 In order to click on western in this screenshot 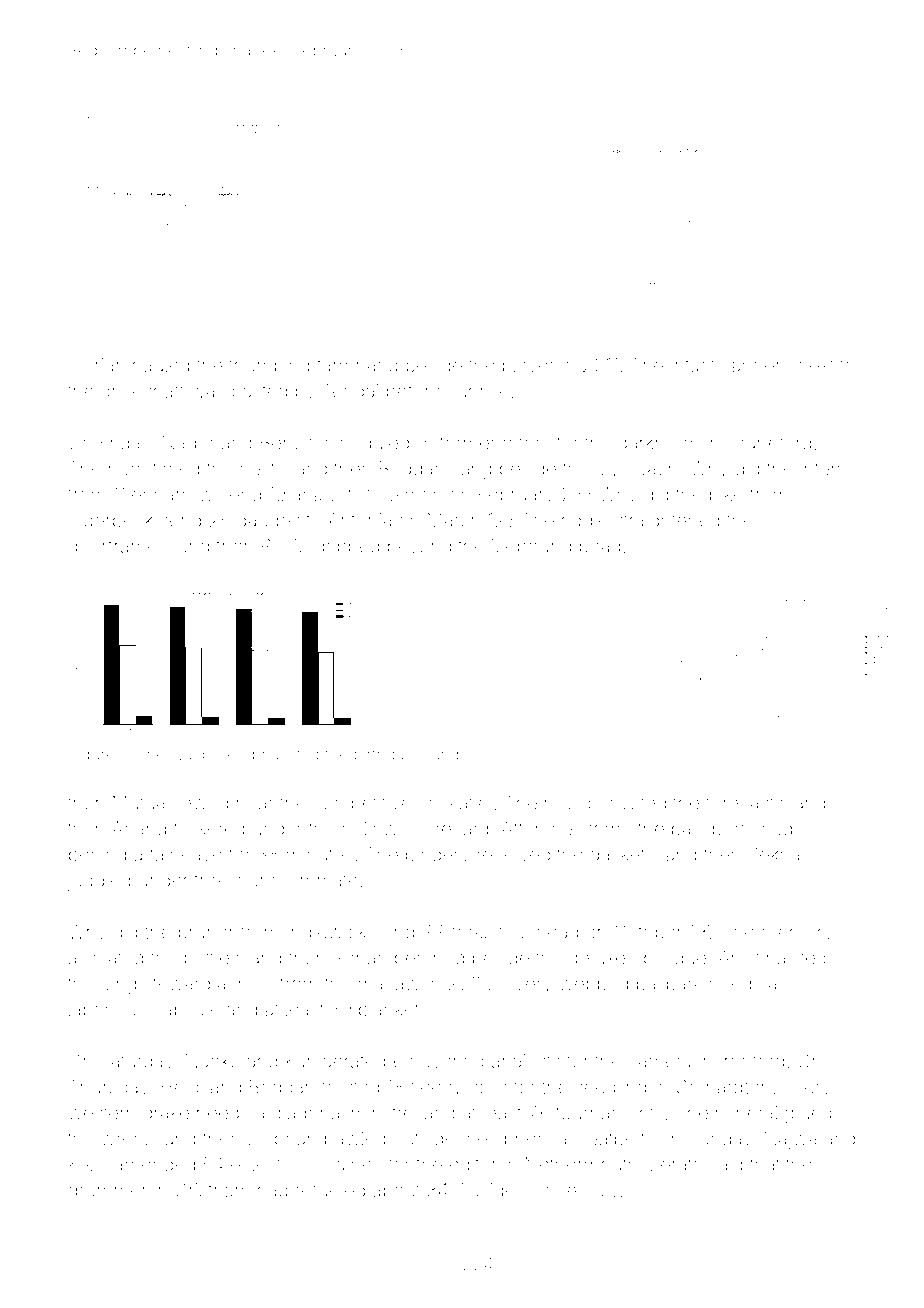, I will do `click(101, 1113)`.
